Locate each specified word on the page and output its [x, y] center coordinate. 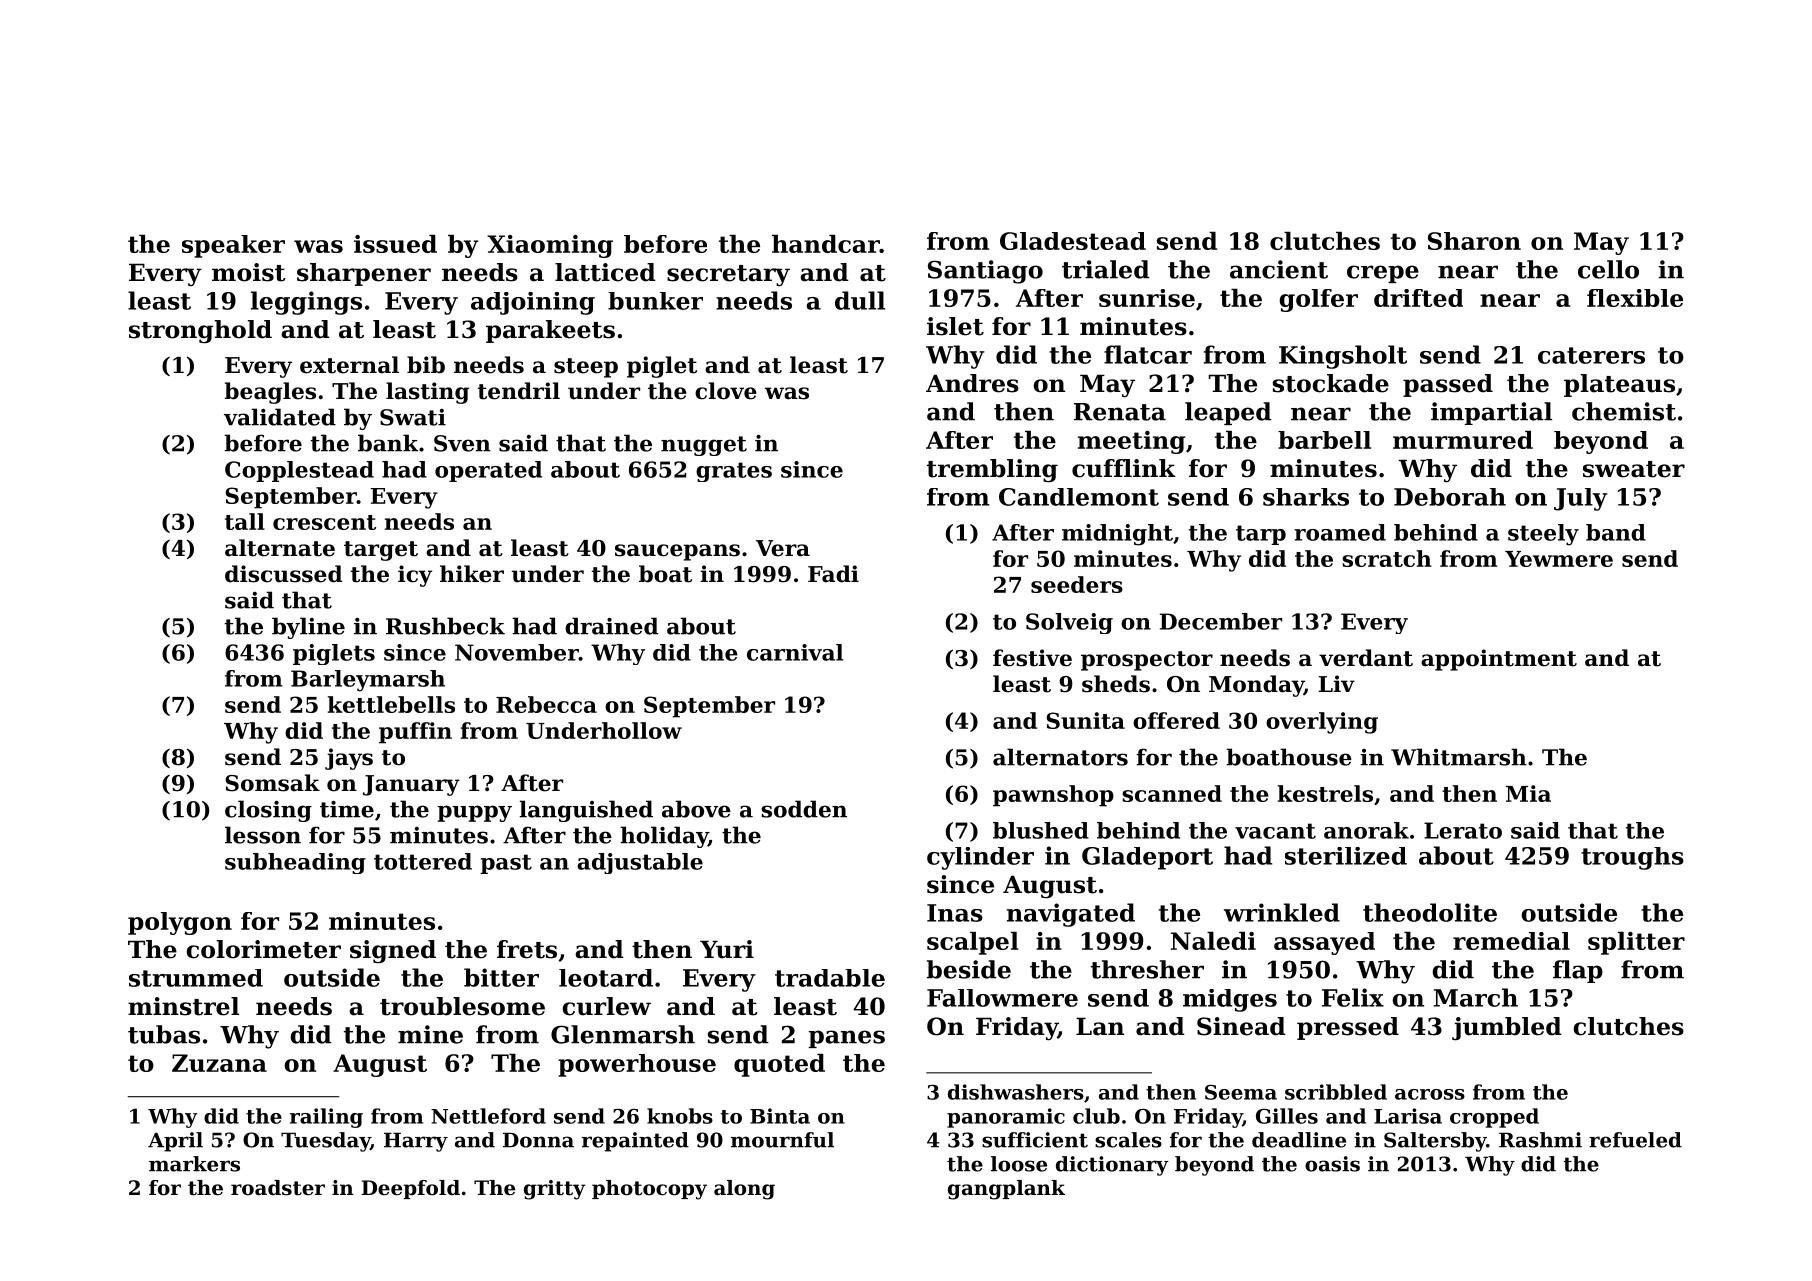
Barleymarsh [368, 681]
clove [726, 391]
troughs [1632, 858]
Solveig [1069, 623]
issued [395, 244]
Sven [462, 443]
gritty [554, 1190]
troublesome [462, 1006]
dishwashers [1016, 1092]
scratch [1387, 558]
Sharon [1474, 241]
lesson [263, 835]
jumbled [1507, 1029]
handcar [826, 244]
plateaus [1619, 385]
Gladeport [1147, 858]
